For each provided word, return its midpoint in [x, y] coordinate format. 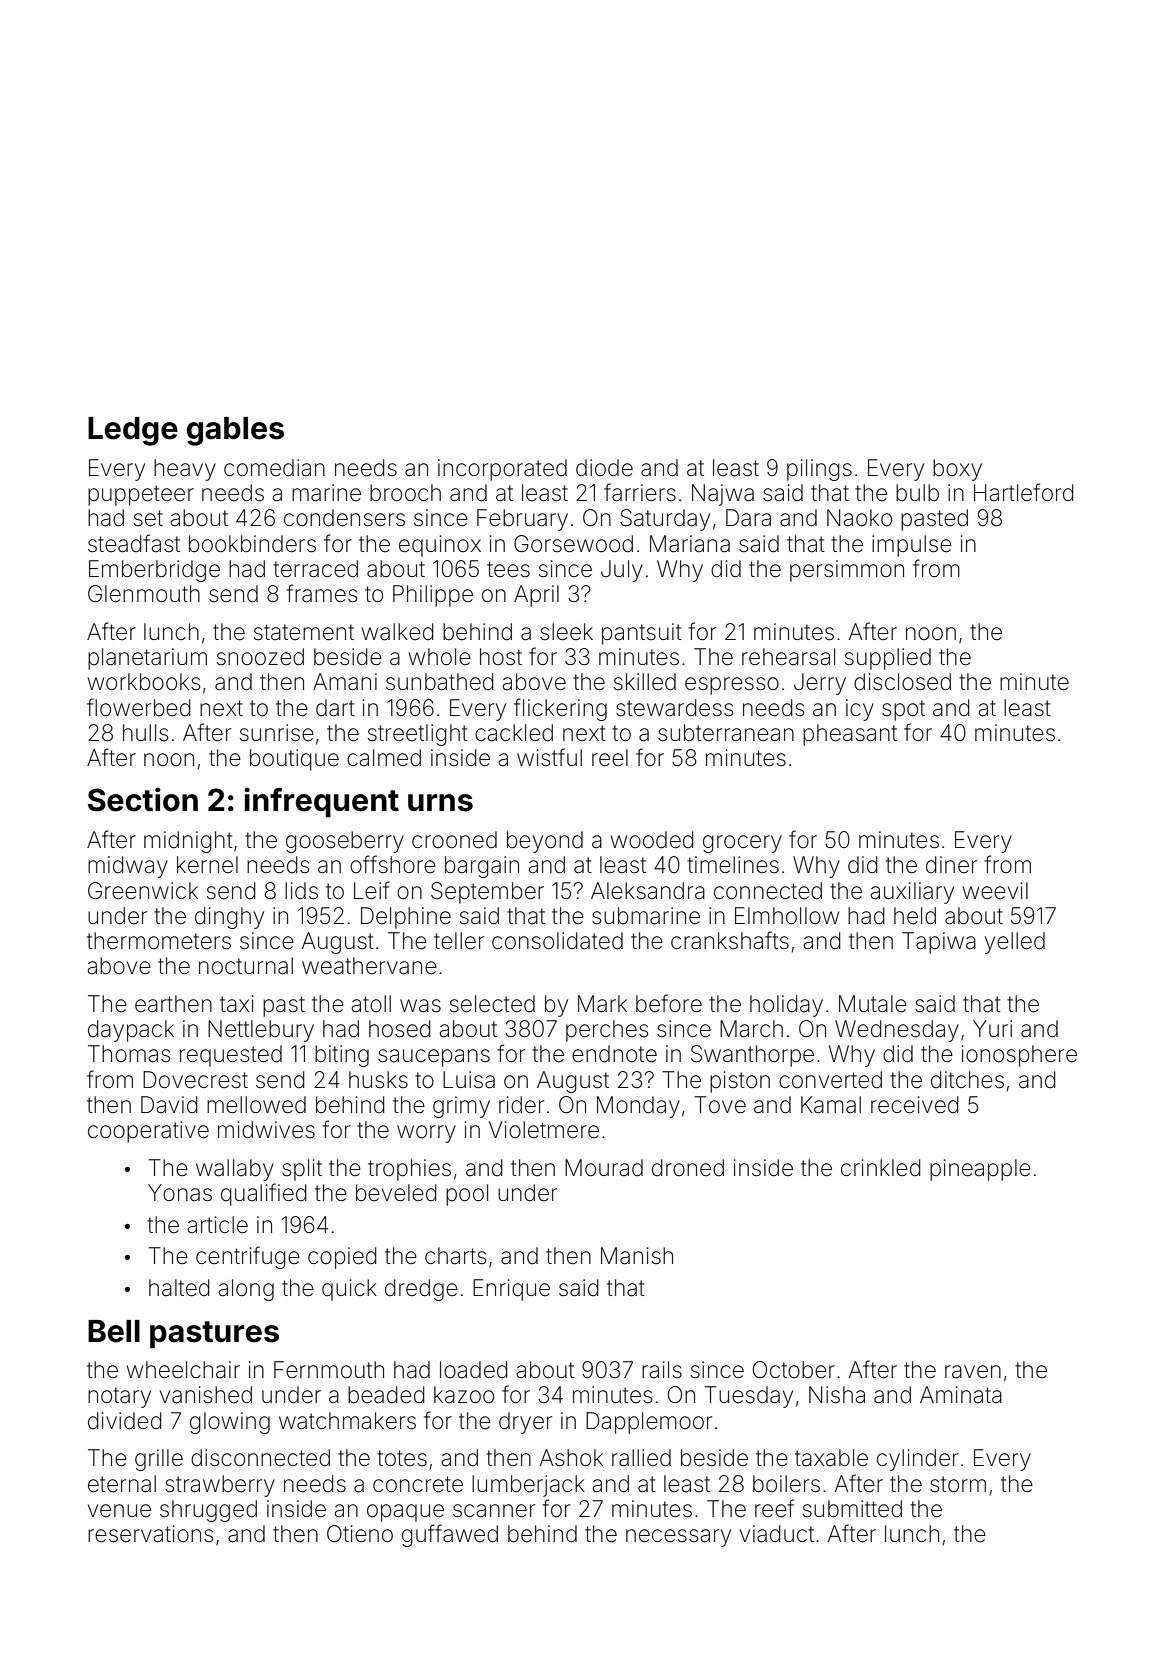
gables [235, 431]
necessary [678, 1538]
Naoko [859, 518]
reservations [150, 1534]
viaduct [777, 1534]
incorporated [502, 470]
